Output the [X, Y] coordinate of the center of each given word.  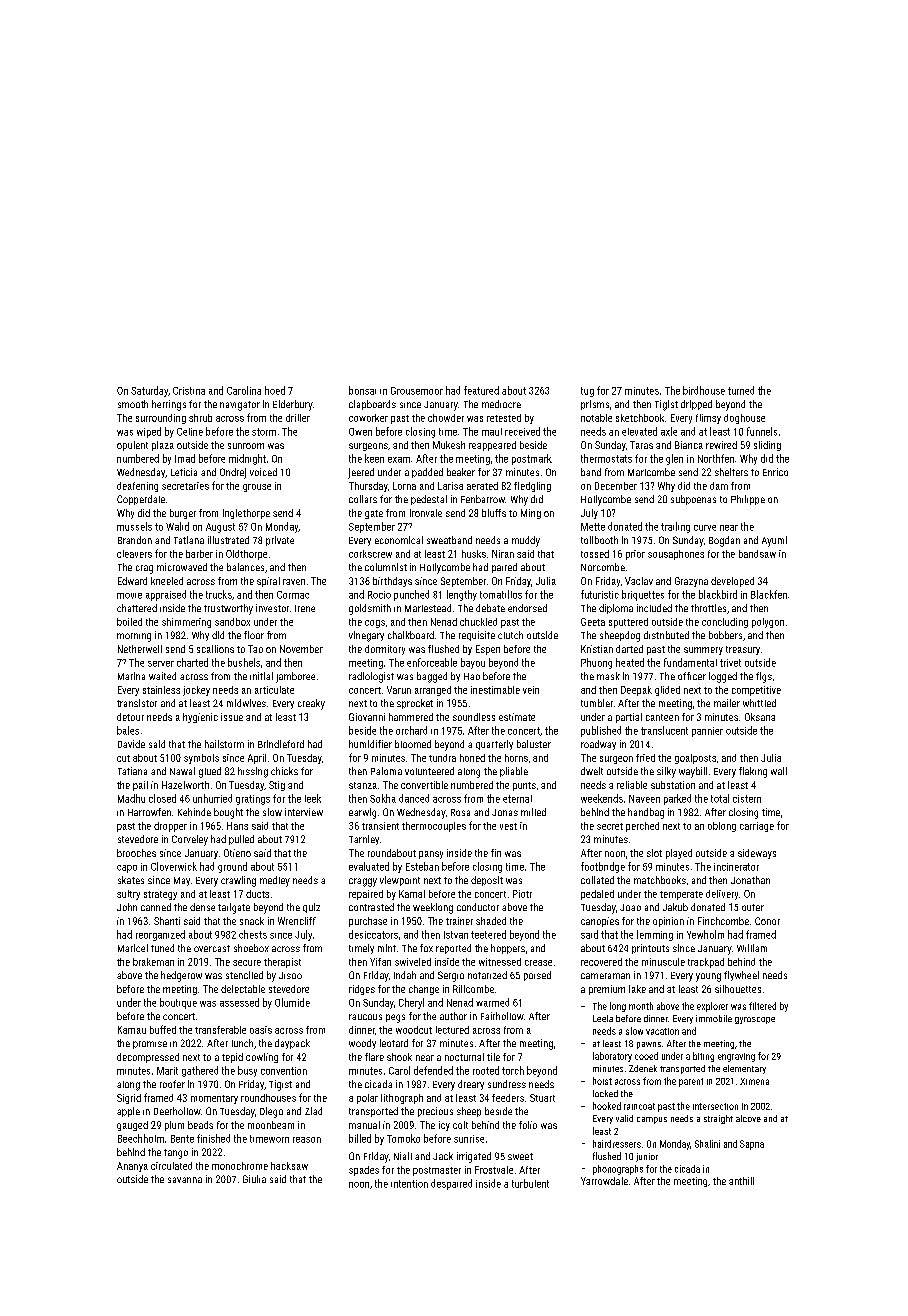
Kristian [597, 649]
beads [200, 1125]
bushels [244, 662]
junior [647, 1157]
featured [481, 390]
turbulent [530, 1183]
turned [741, 390]
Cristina [189, 391]
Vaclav [639, 581]
